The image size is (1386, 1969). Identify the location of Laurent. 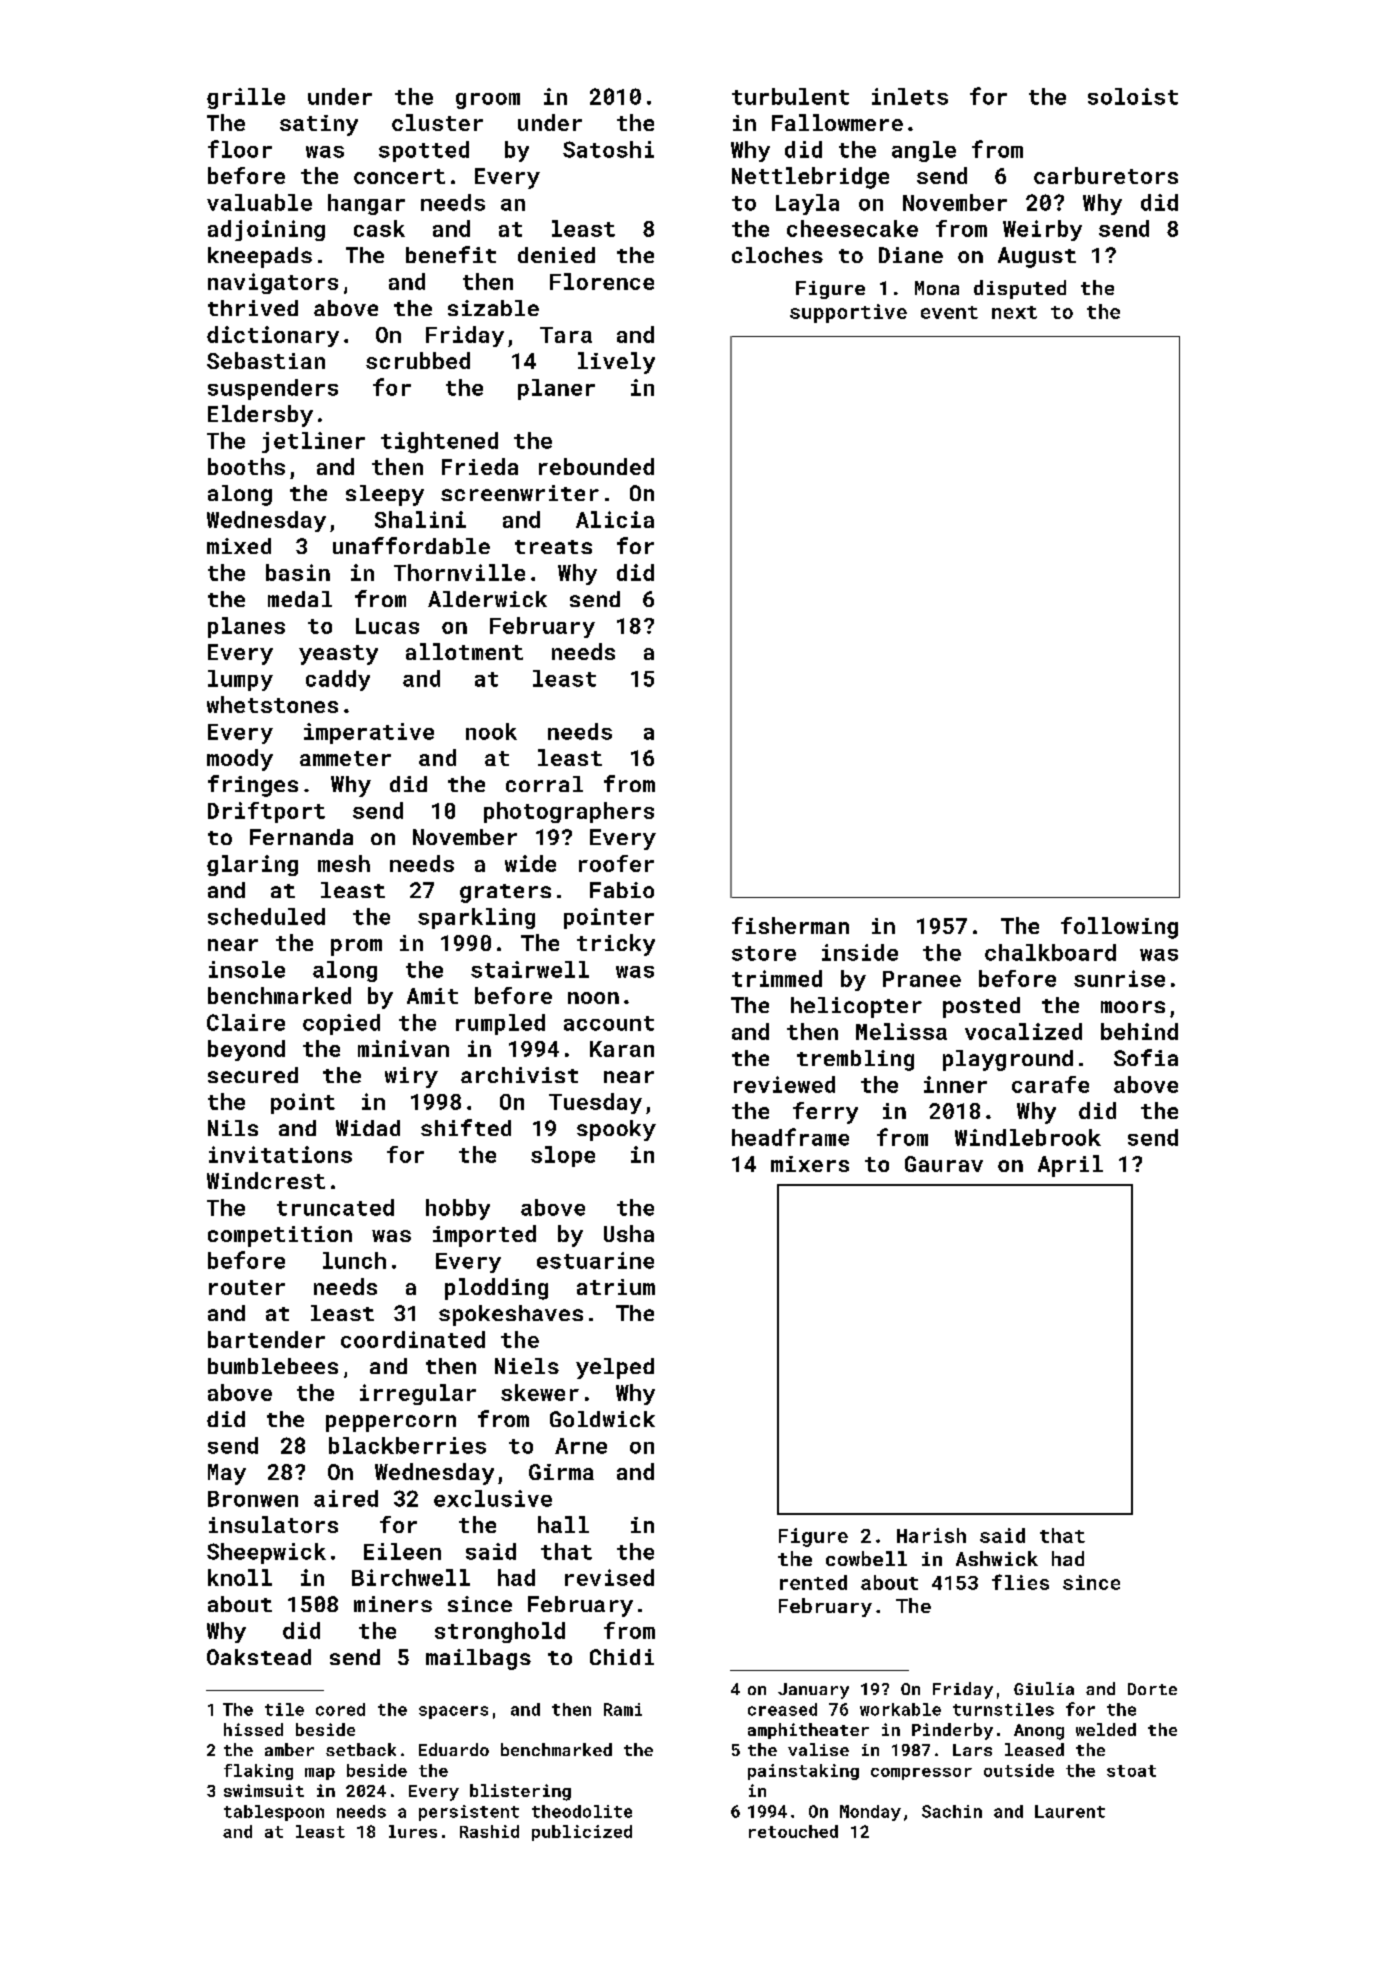
(1070, 1811).
